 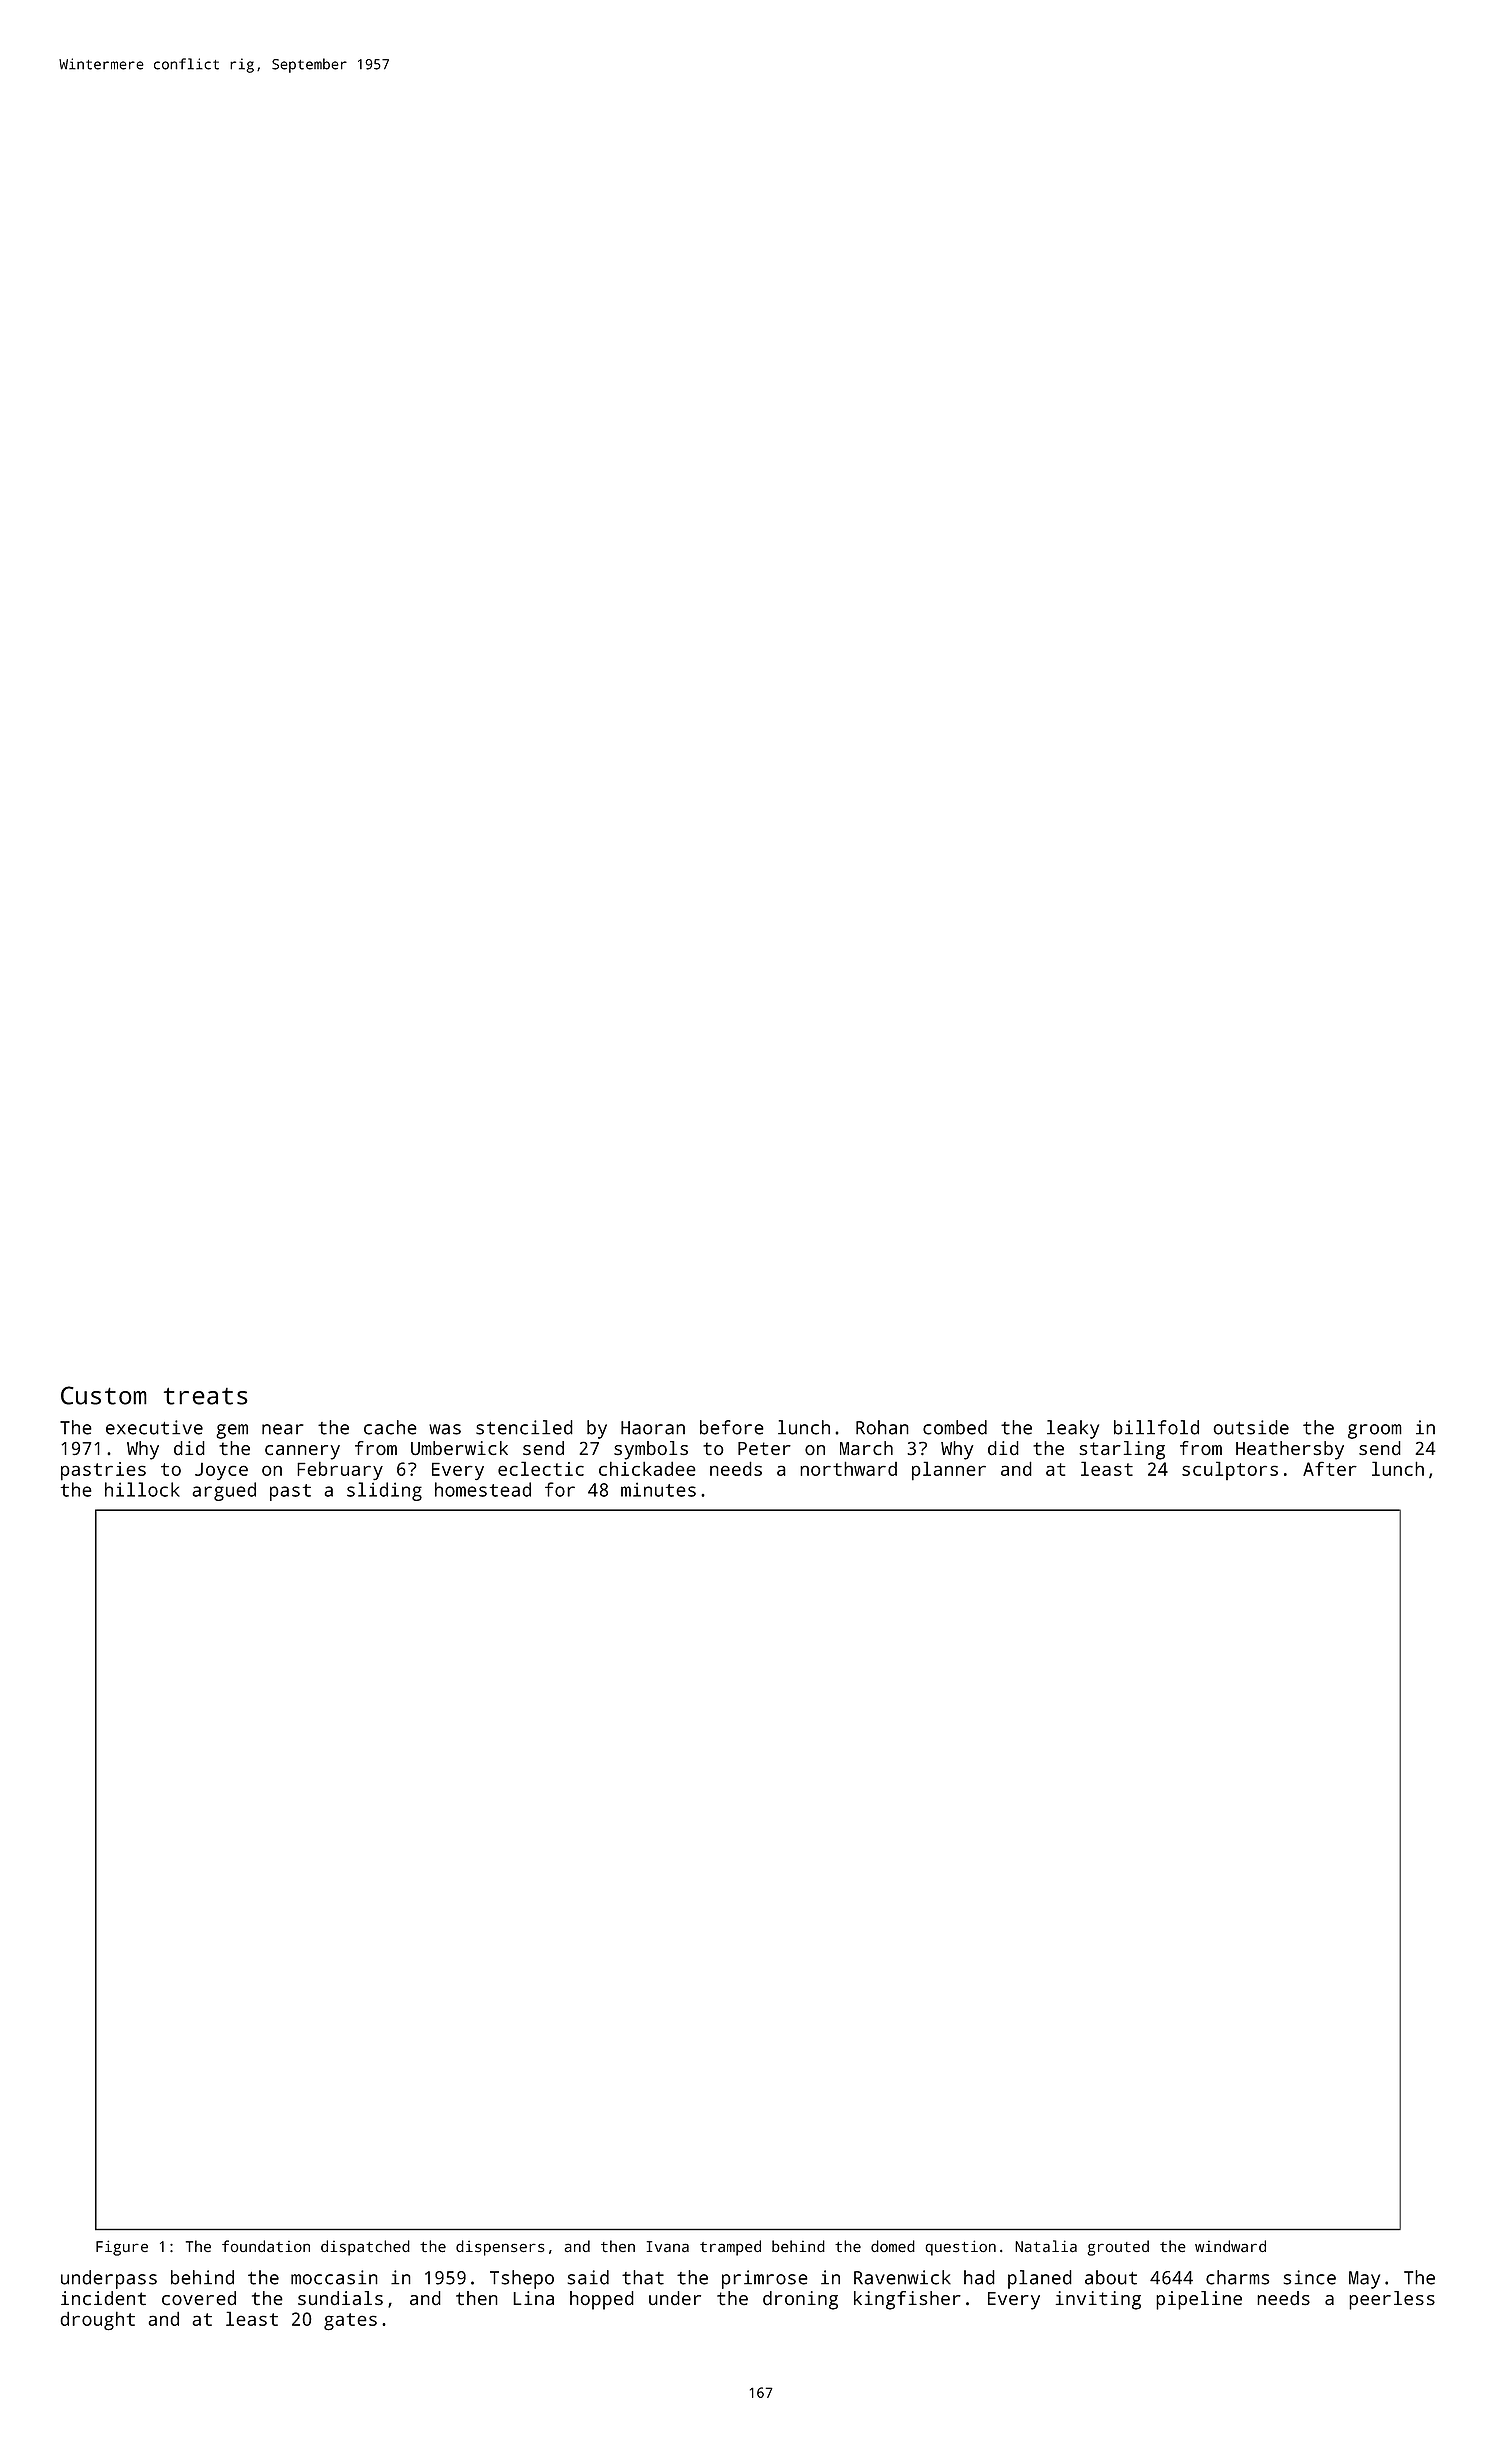 What do you see at coordinates (658, 1489) in the document?
I see `minutes` at bounding box center [658, 1489].
